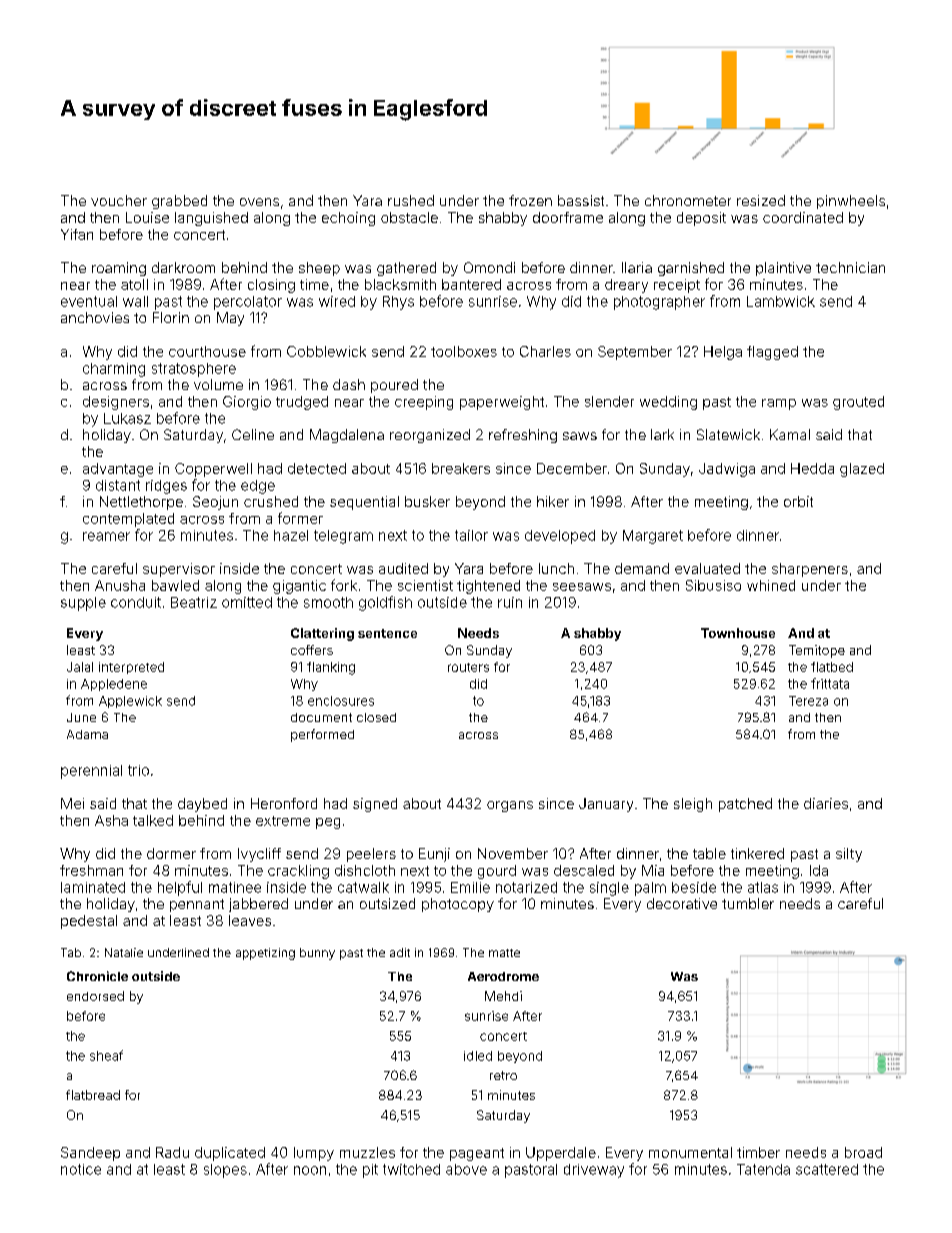  What do you see at coordinates (90, 1154) in the image?
I see `Sandeep` at bounding box center [90, 1154].
